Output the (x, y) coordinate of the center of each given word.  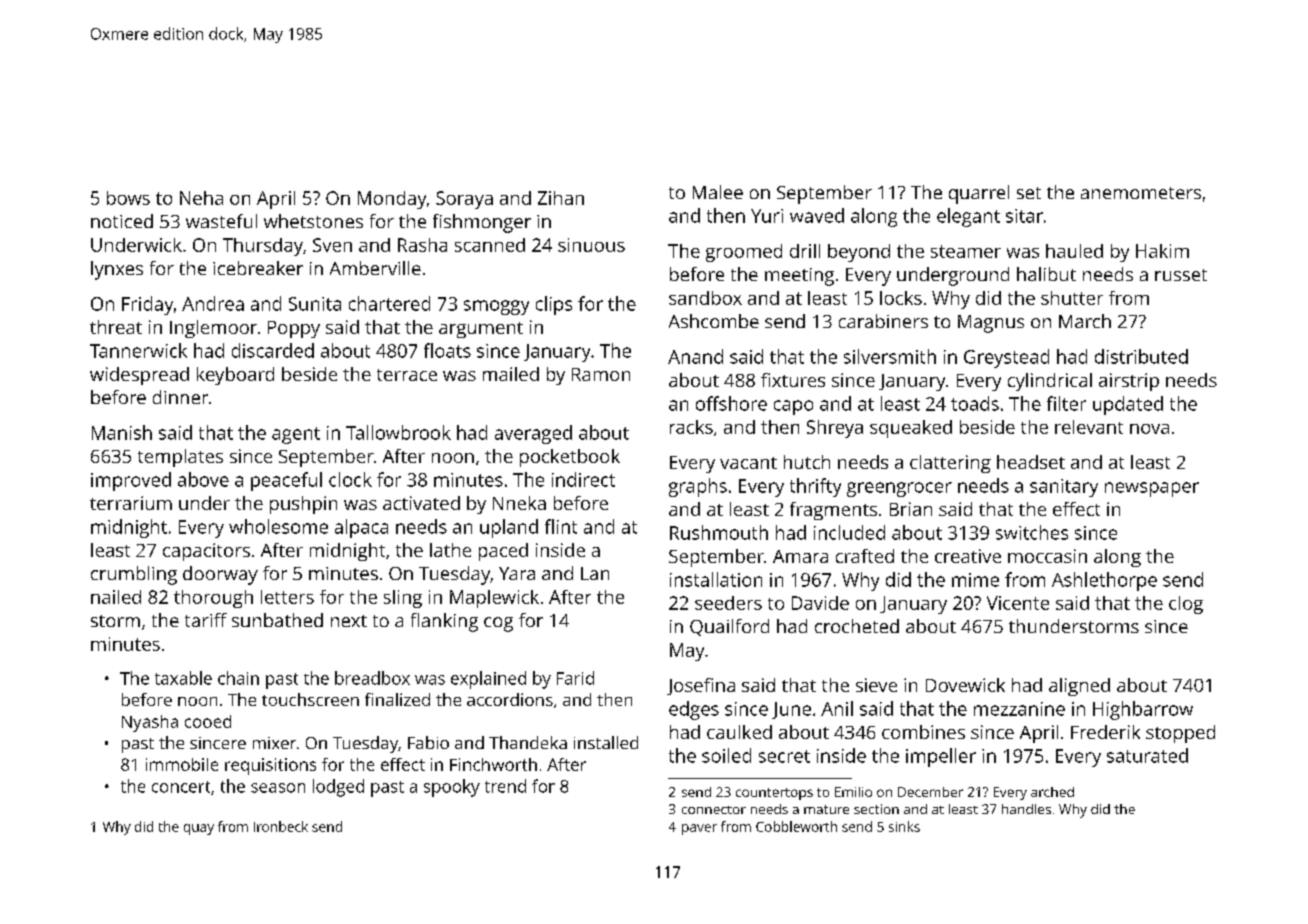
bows (128, 198)
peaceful (286, 481)
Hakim (1162, 251)
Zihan (561, 198)
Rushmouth (719, 532)
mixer (274, 743)
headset (1031, 462)
